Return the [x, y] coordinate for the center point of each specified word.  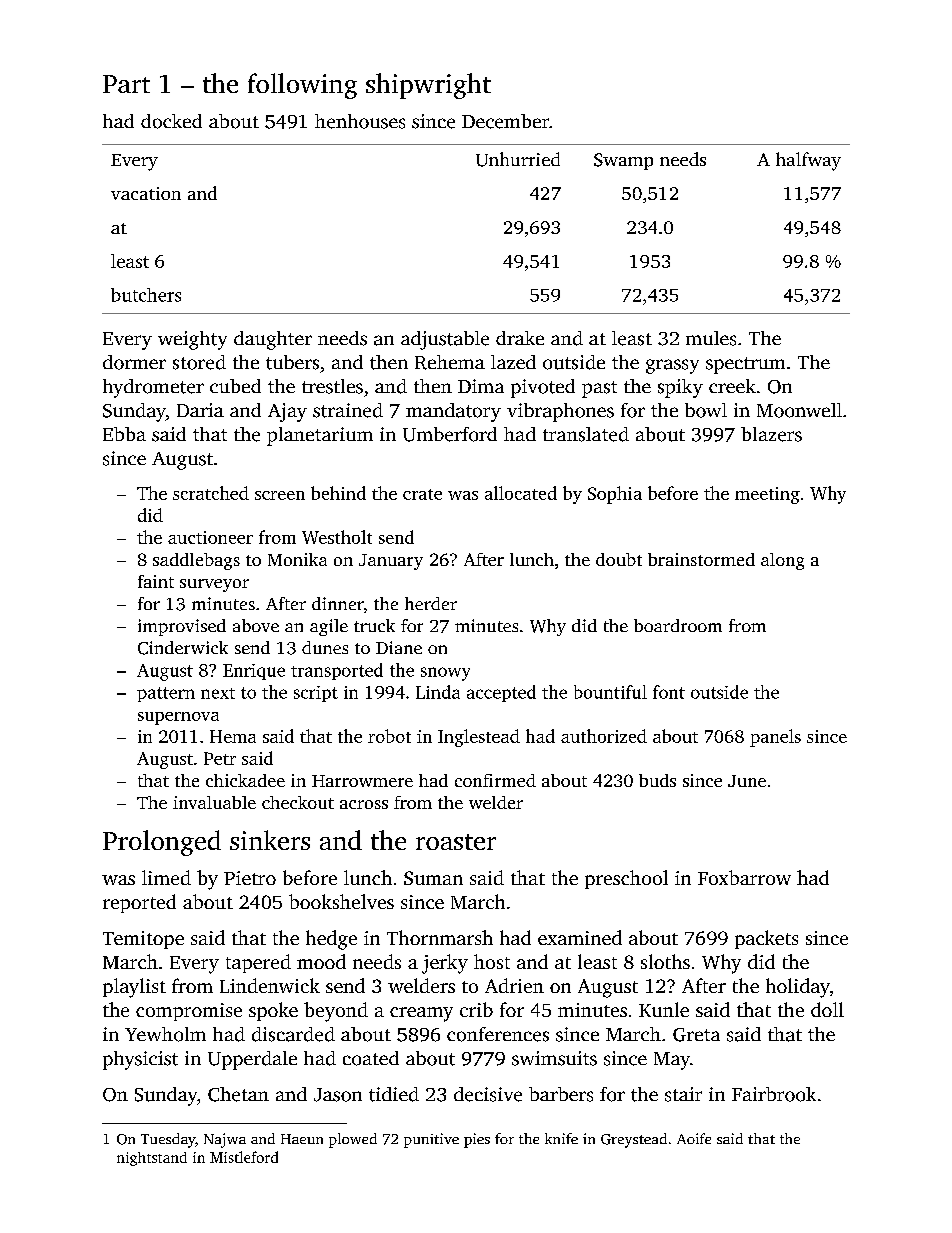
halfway [808, 161]
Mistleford [244, 1157]
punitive [431, 1140]
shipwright [428, 86]
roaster [456, 842]
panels [775, 738]
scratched [211, 493]
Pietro [250, 878]
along [782, 561]
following [302, 86]
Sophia [615, 495]
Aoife [694, 1138]
